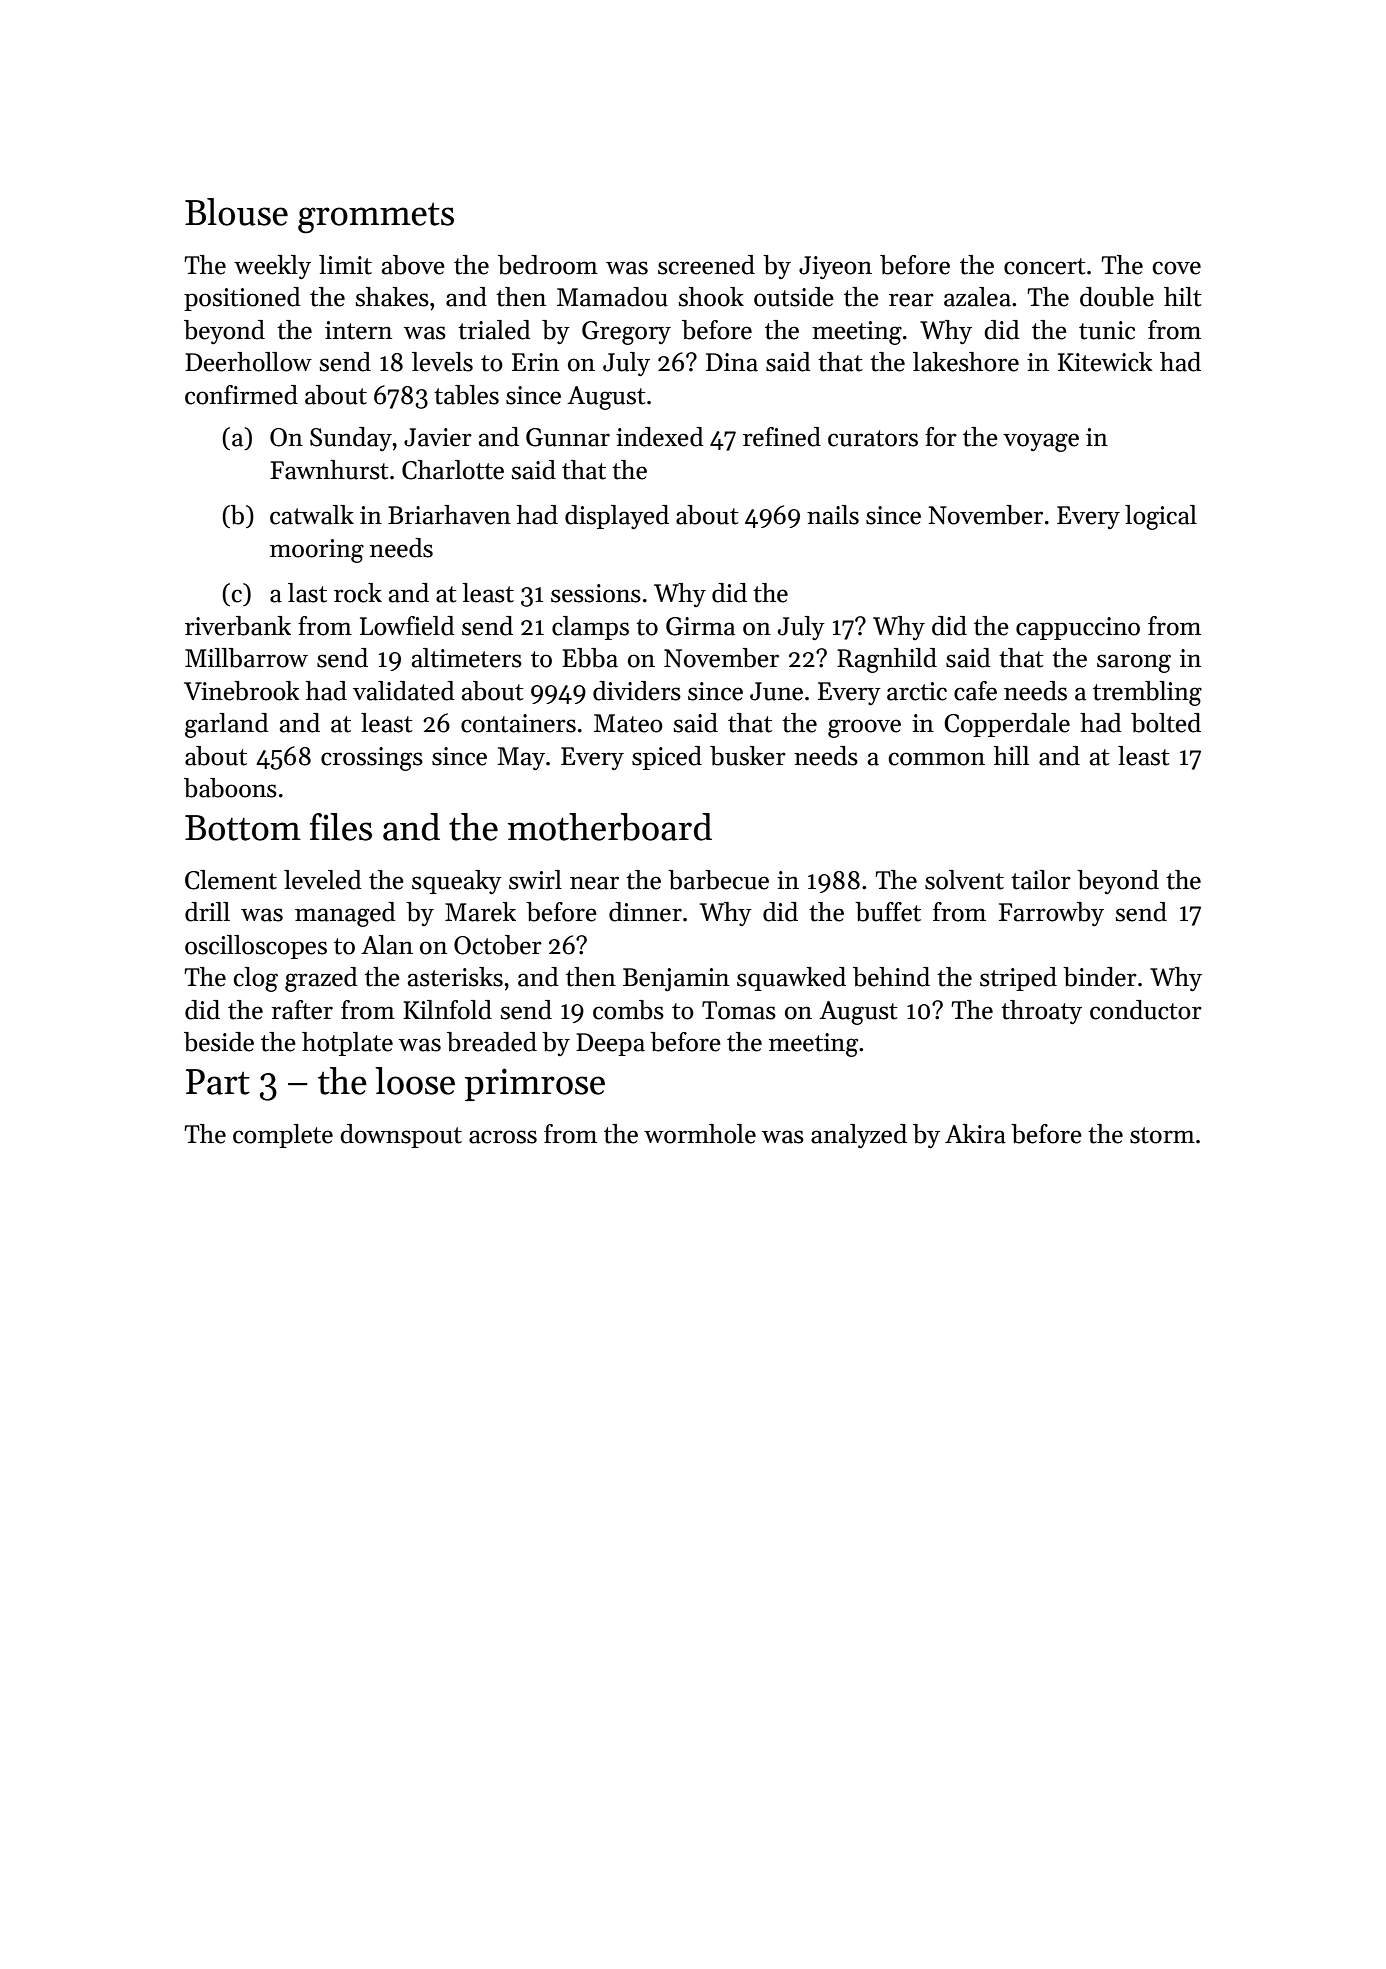 This image has width=1386, height=1969. Describe the element at coordinates (283, 1136) in the image. I see `complete` at that location.
